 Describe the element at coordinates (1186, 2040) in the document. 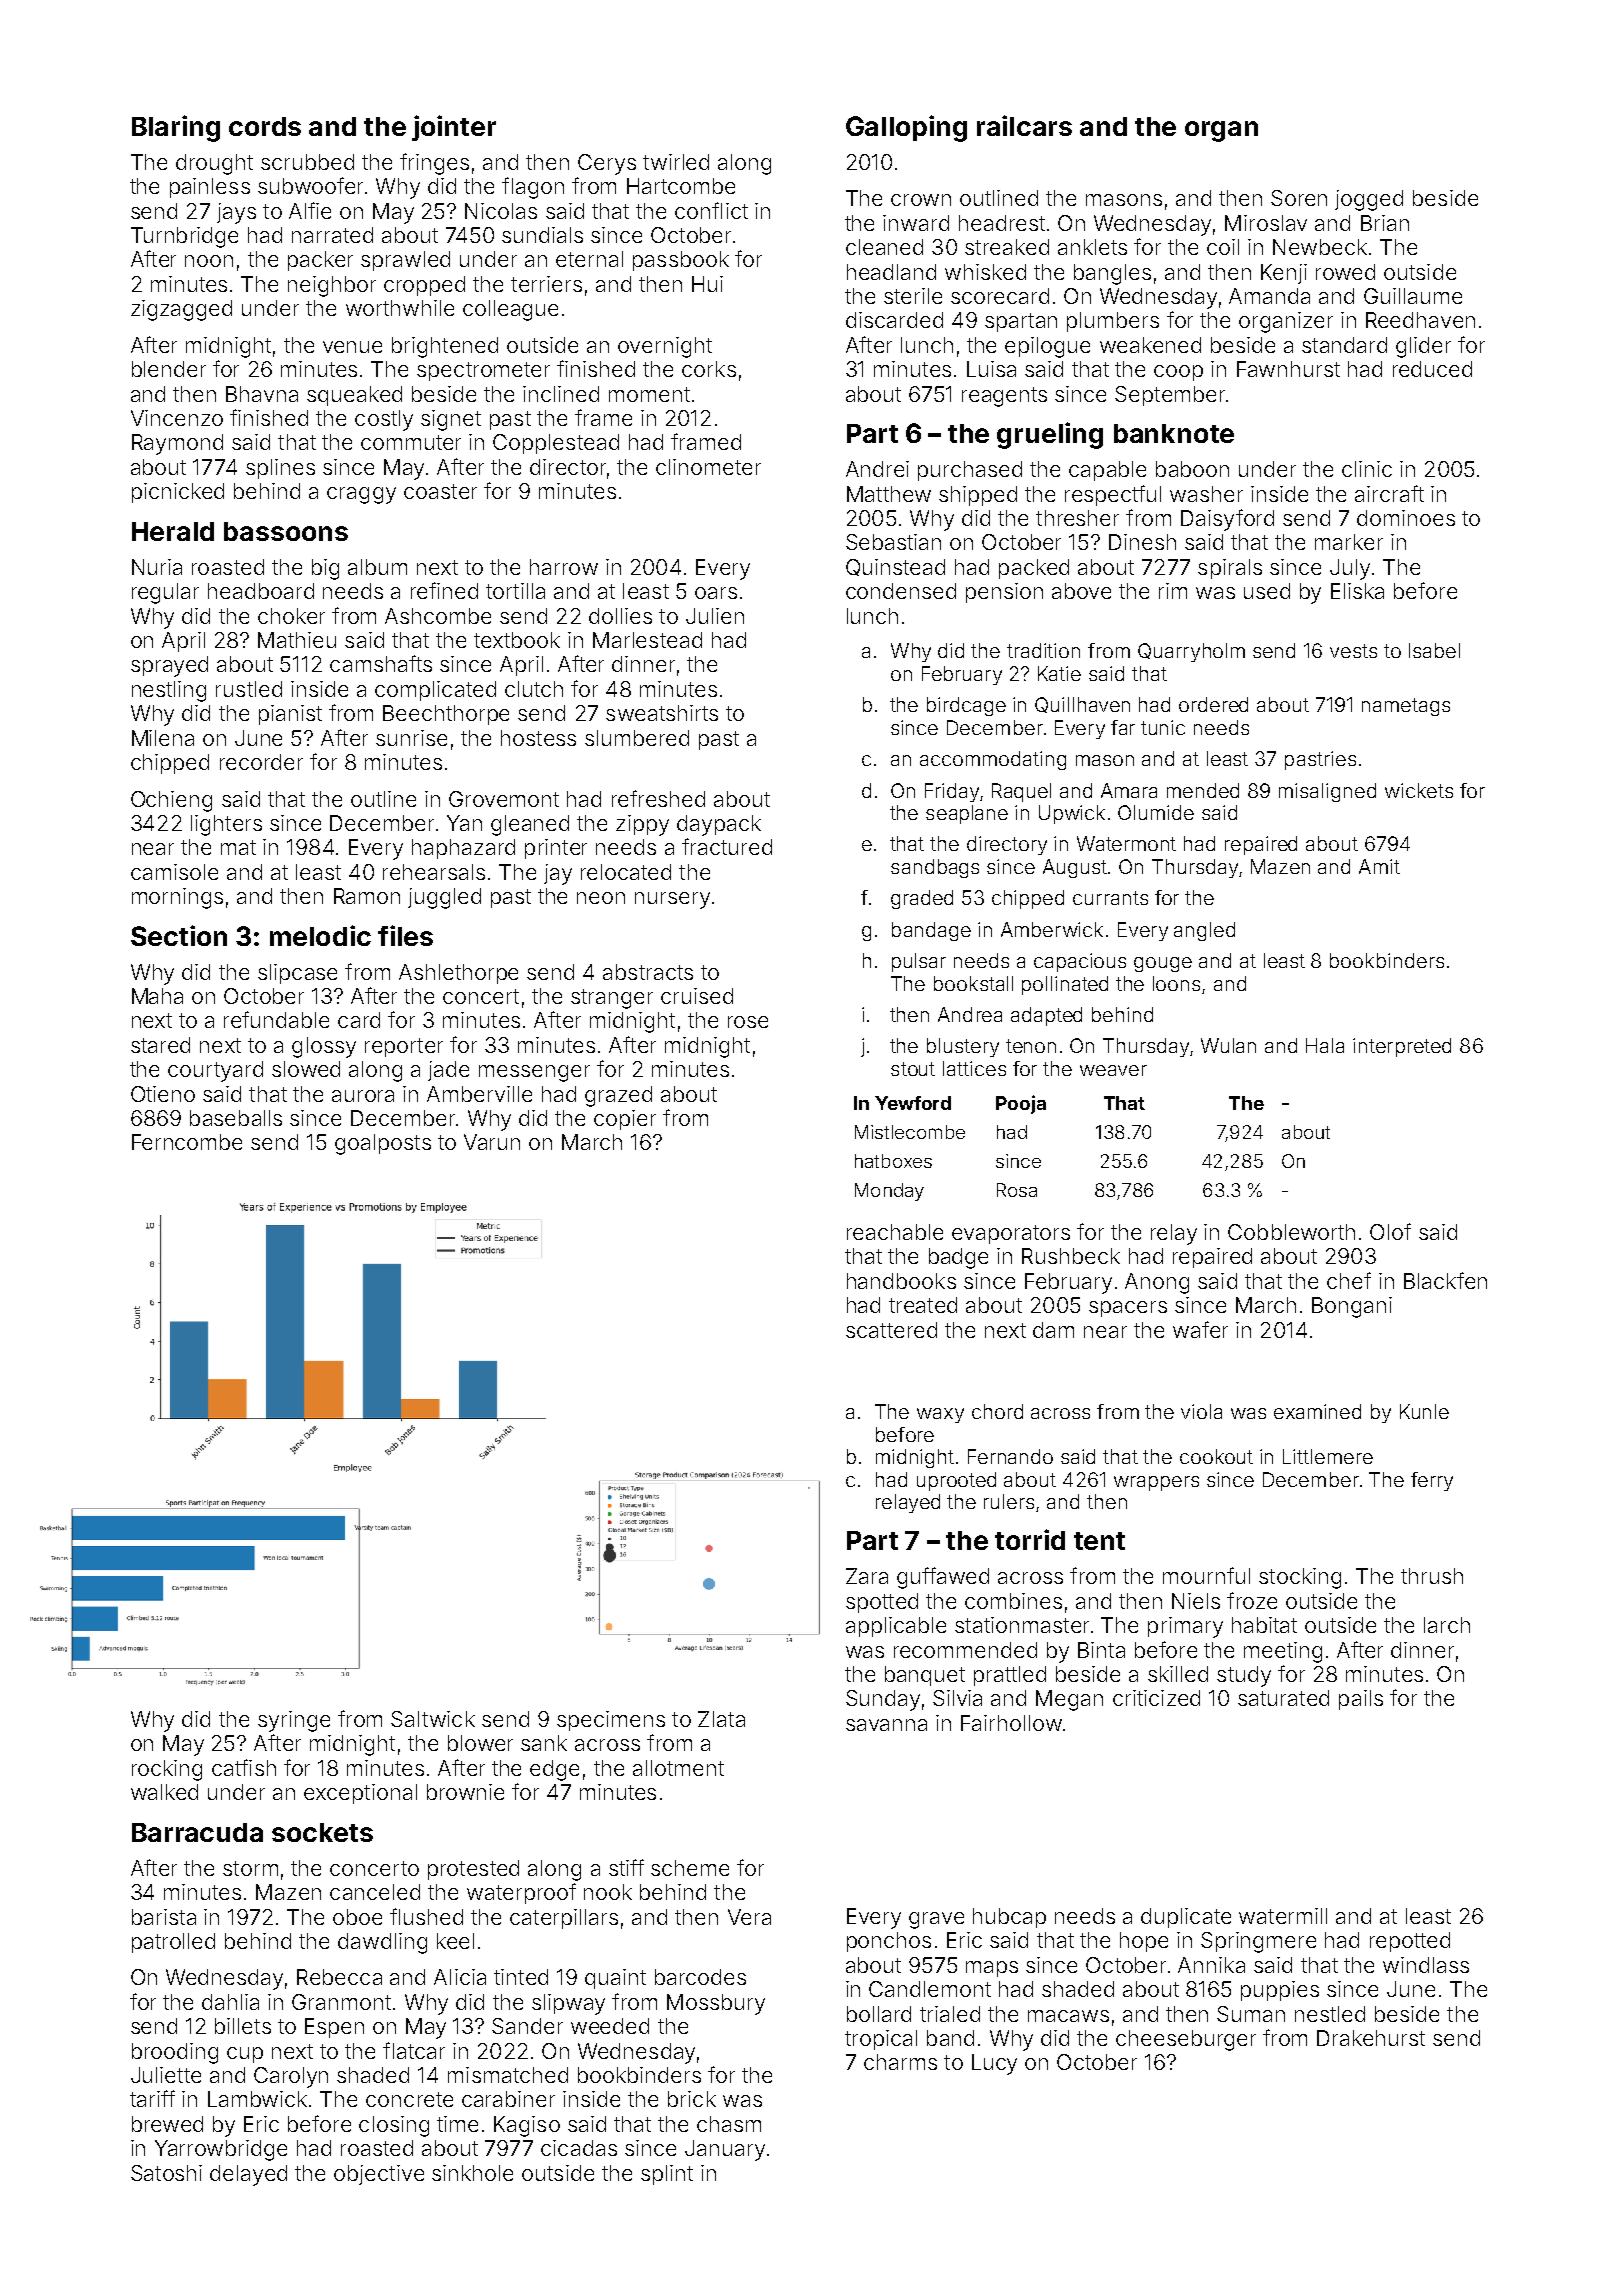

I see `cheeseburger` at that location.
